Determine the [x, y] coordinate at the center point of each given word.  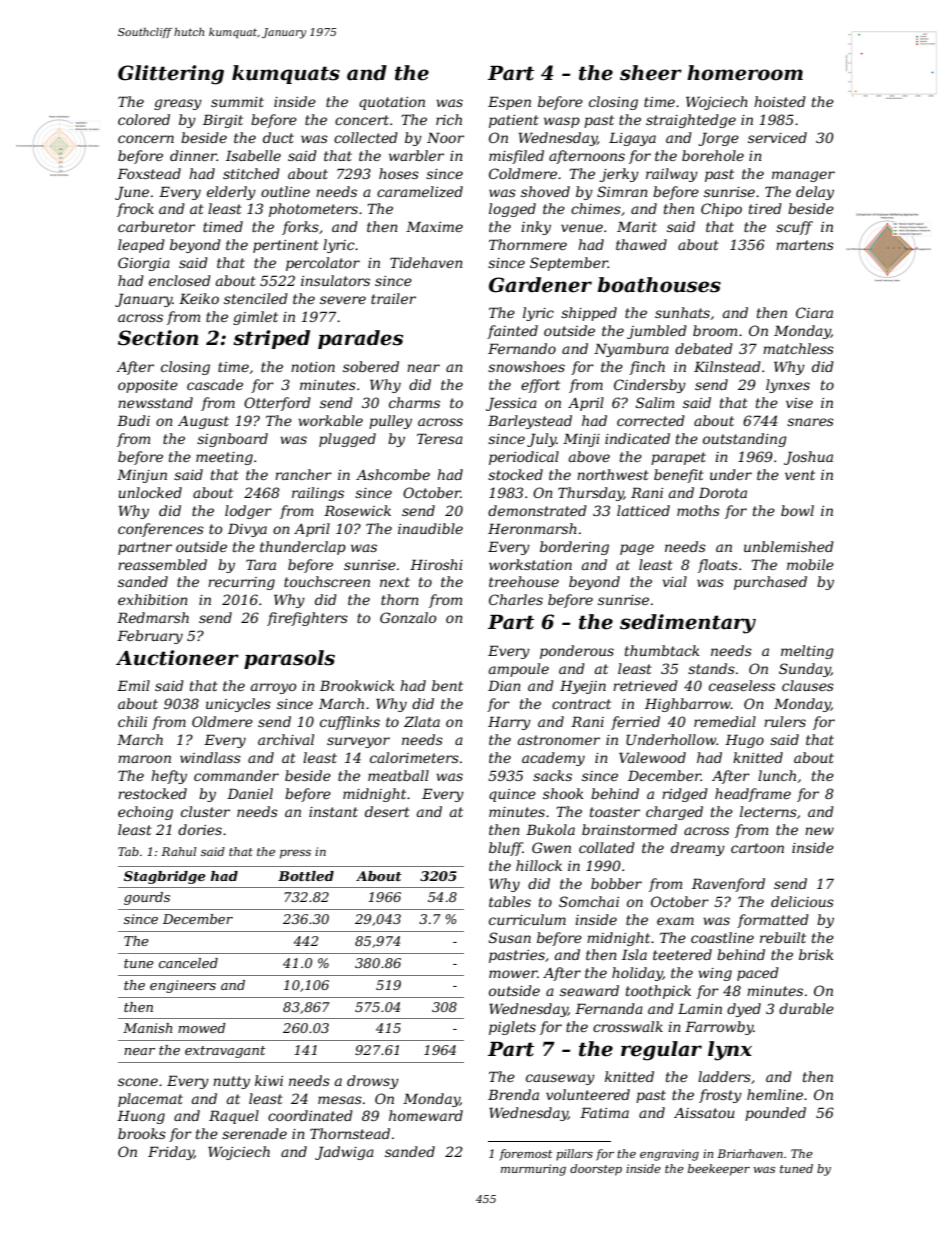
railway [672, 175]
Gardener [540, 285]
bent [447, 685]
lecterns [768, 811]
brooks [142, 1133]
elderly [231, 193]
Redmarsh [153, 617]
